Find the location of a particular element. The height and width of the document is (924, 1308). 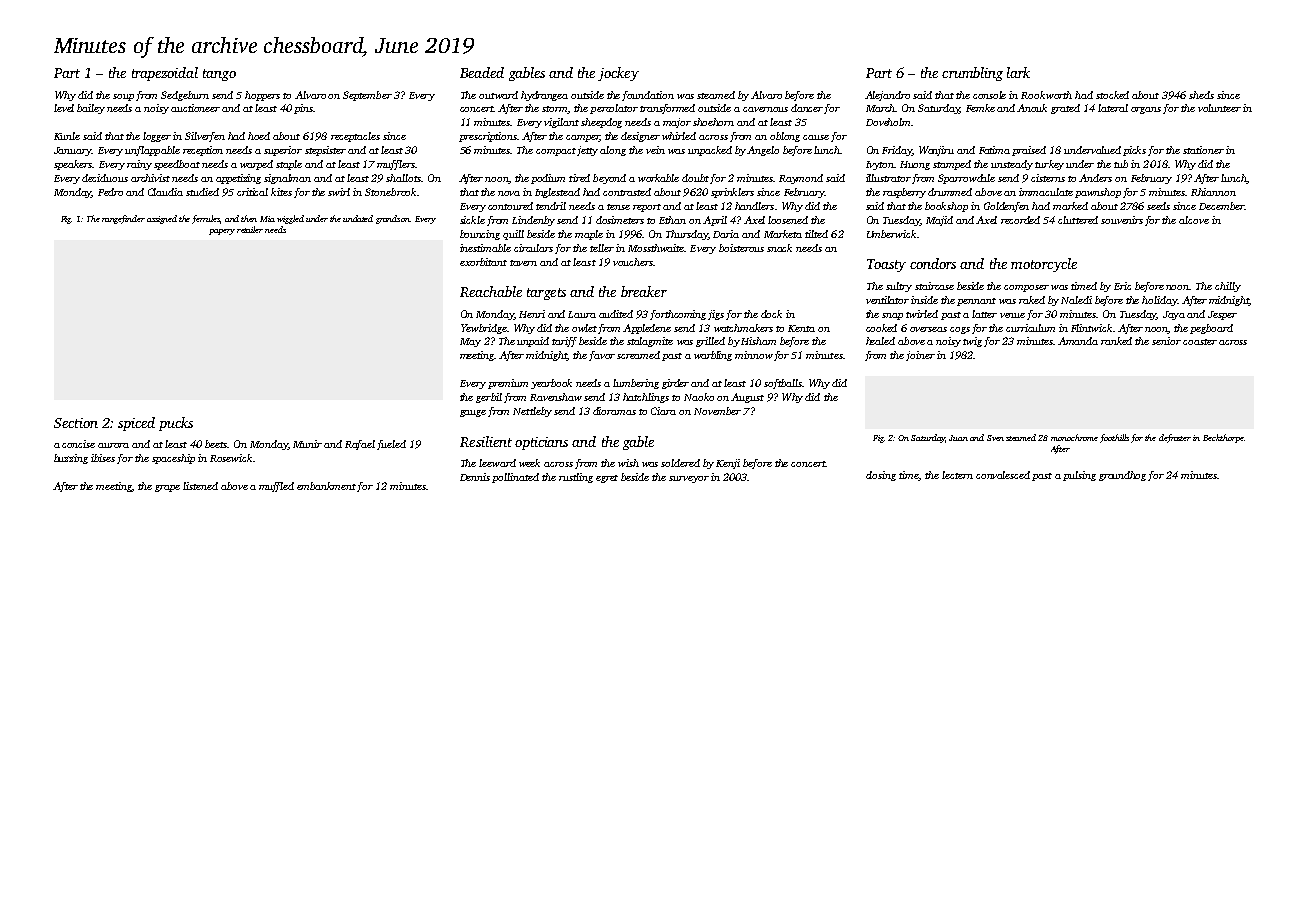

pollinated is located at coordinates (515, 478).
